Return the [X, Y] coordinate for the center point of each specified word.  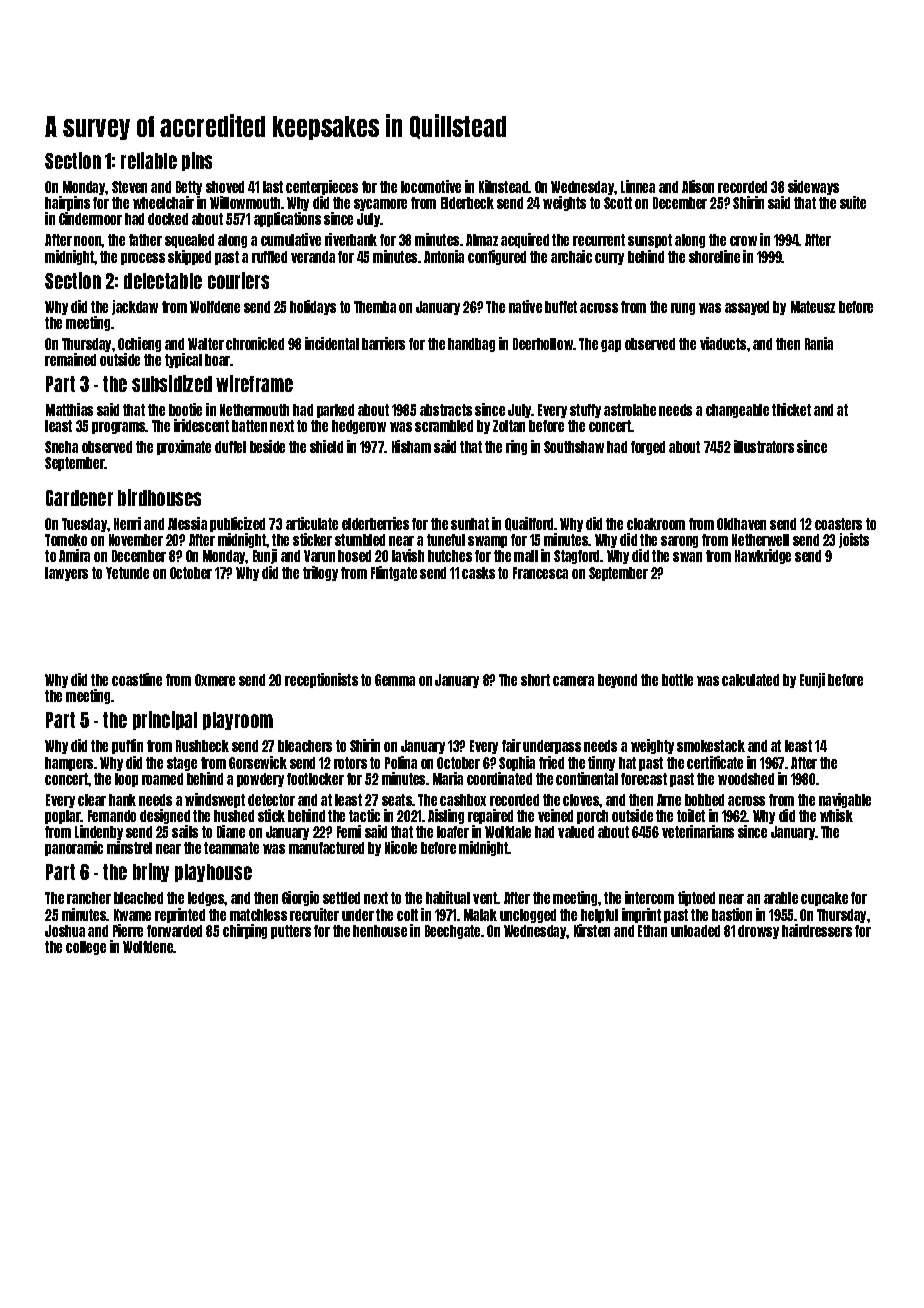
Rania [819, 343]
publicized [237, 524]
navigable [845, 800]
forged [648, 448]
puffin [127, 746]
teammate [231, 848]
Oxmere [215, 680]
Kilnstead [504, 186]
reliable [149, 160]
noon [88, 241]
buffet [561, 307]
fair [511, 745]
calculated [750, 680]
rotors [350, 763]
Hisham [411, 446]
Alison [698, 186]
